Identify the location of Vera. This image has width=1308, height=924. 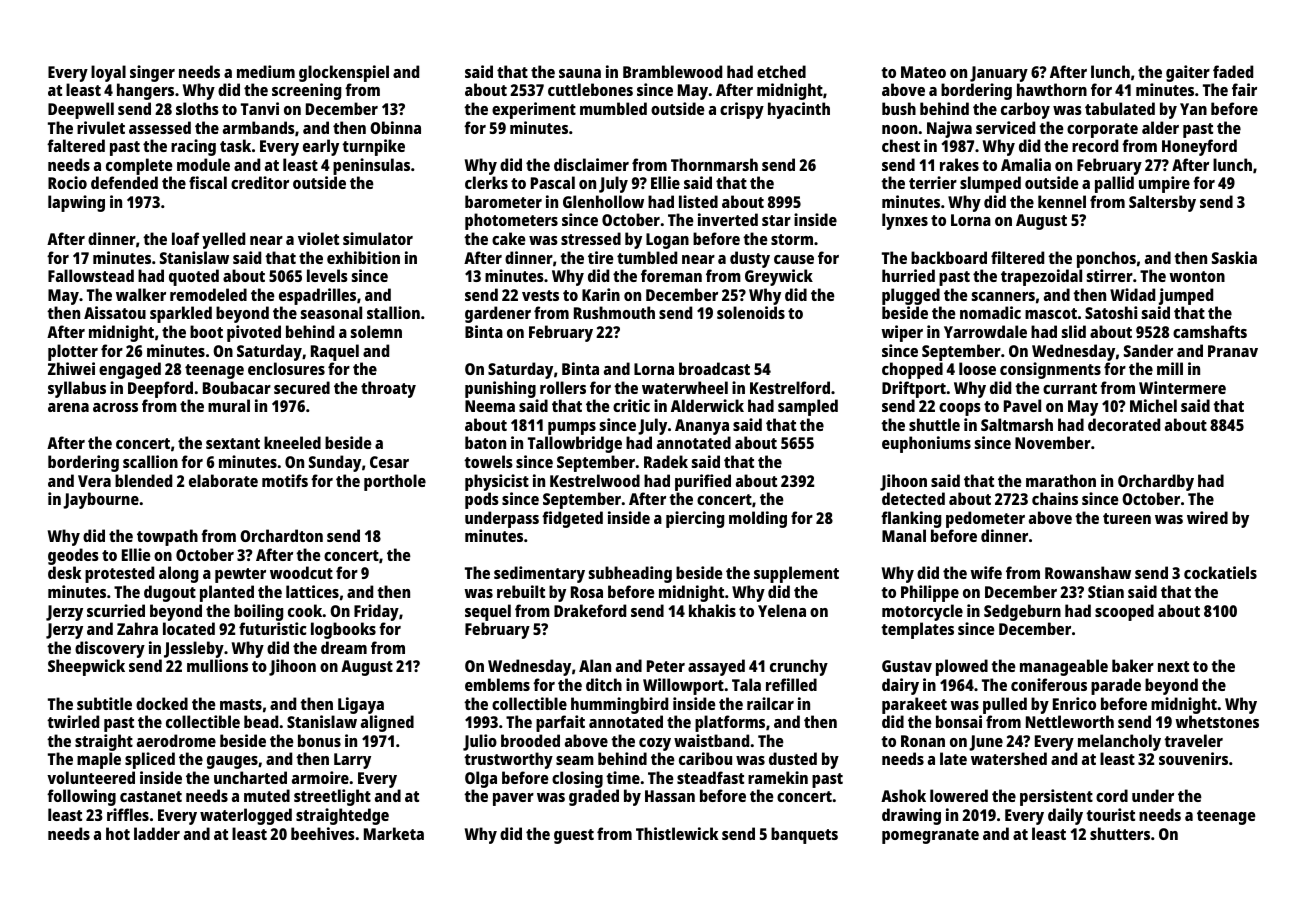
(94, 481).
